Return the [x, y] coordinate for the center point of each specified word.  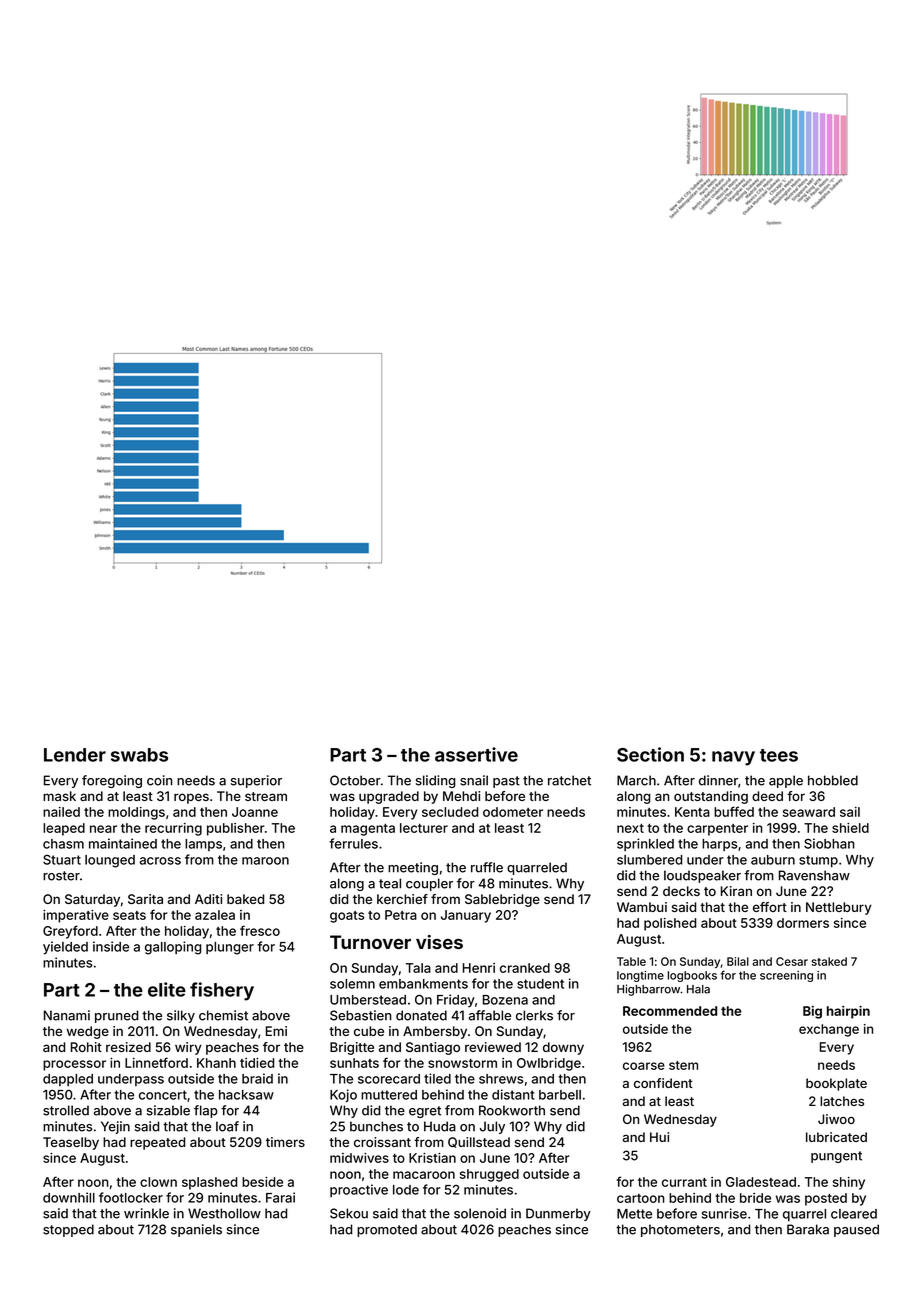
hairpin [848, 1012]
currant [684, 1182]
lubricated [836, 1137]
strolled [66, 1110]
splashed [209, 1183]
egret [425, 1112]
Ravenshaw [814, 875]
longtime [640, 976]
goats [347, 917]
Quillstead [479, 1142]
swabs [139, 755]
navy [733, 758]
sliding [435, 781]
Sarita [145, 899]
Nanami [67, 1015]
